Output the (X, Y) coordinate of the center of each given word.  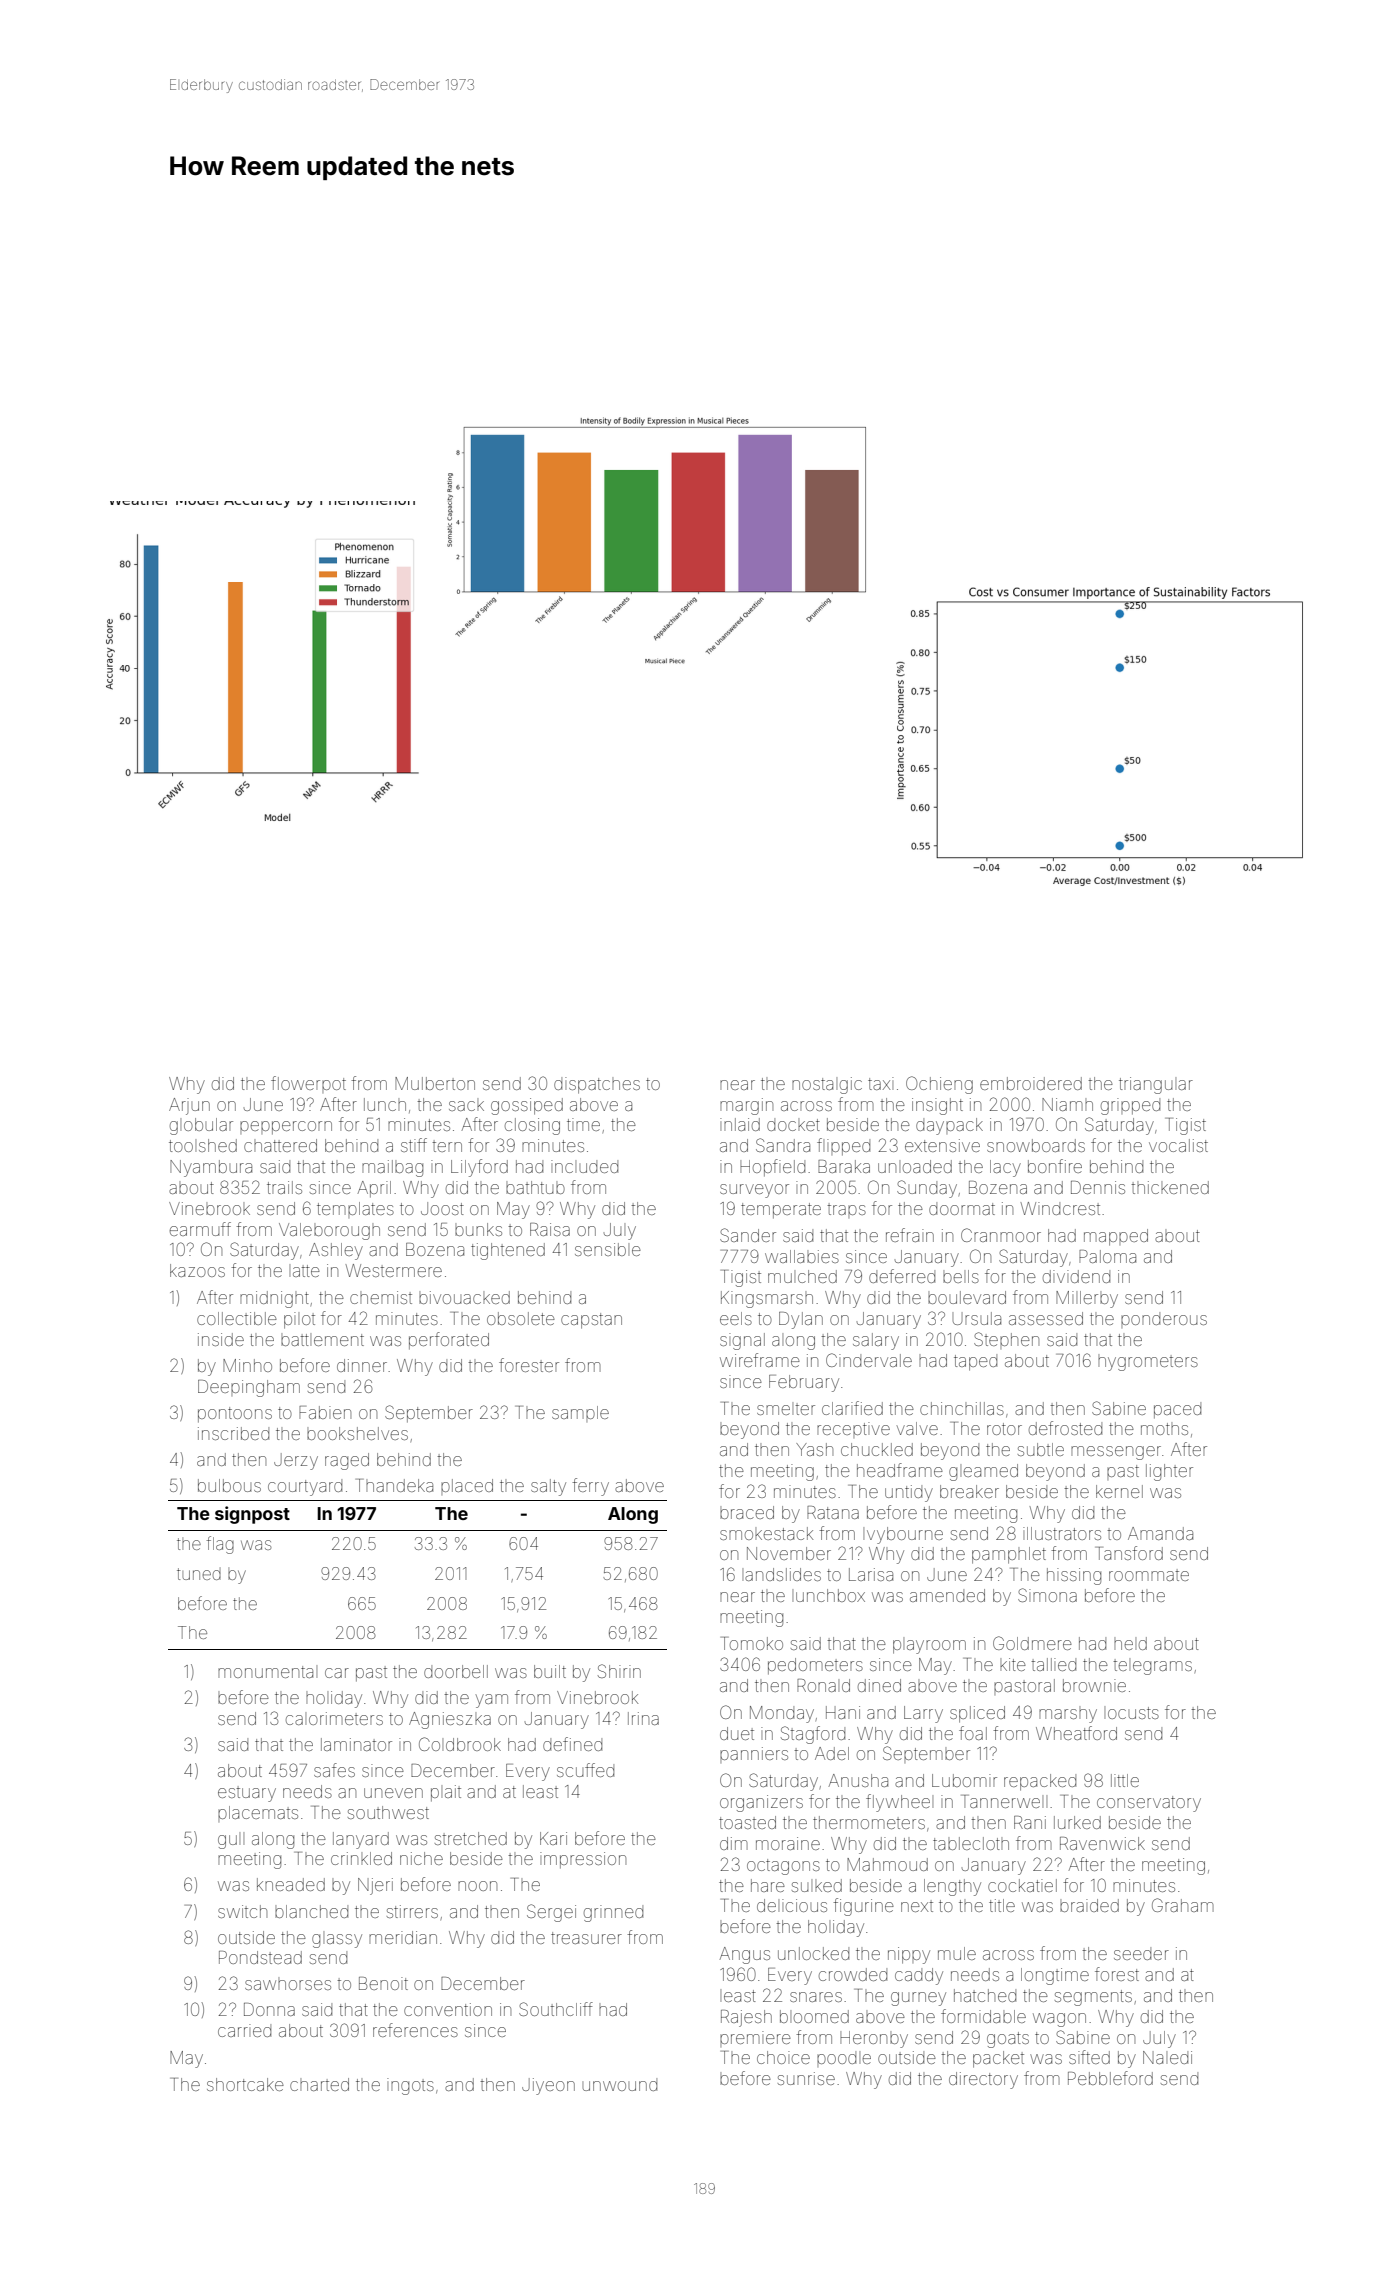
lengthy (952, 1887)
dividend (1076, 1276)
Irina (643, 1718)
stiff (414, 1145)
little (1125, 1780)
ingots (410, 2086)
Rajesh (746, 2018)
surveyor (754, 1191)
